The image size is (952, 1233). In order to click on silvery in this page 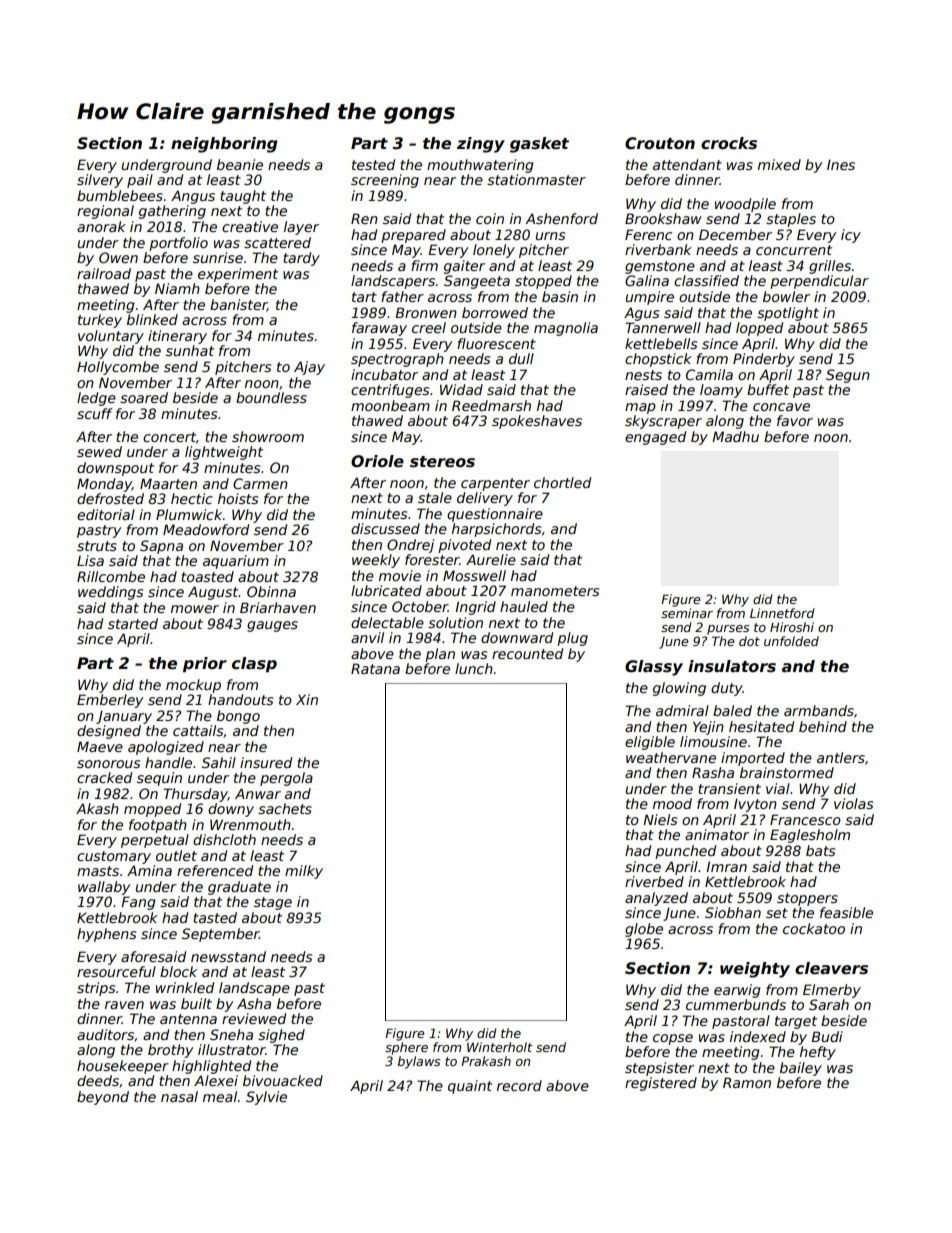, I will do `click(100, 181)`.
